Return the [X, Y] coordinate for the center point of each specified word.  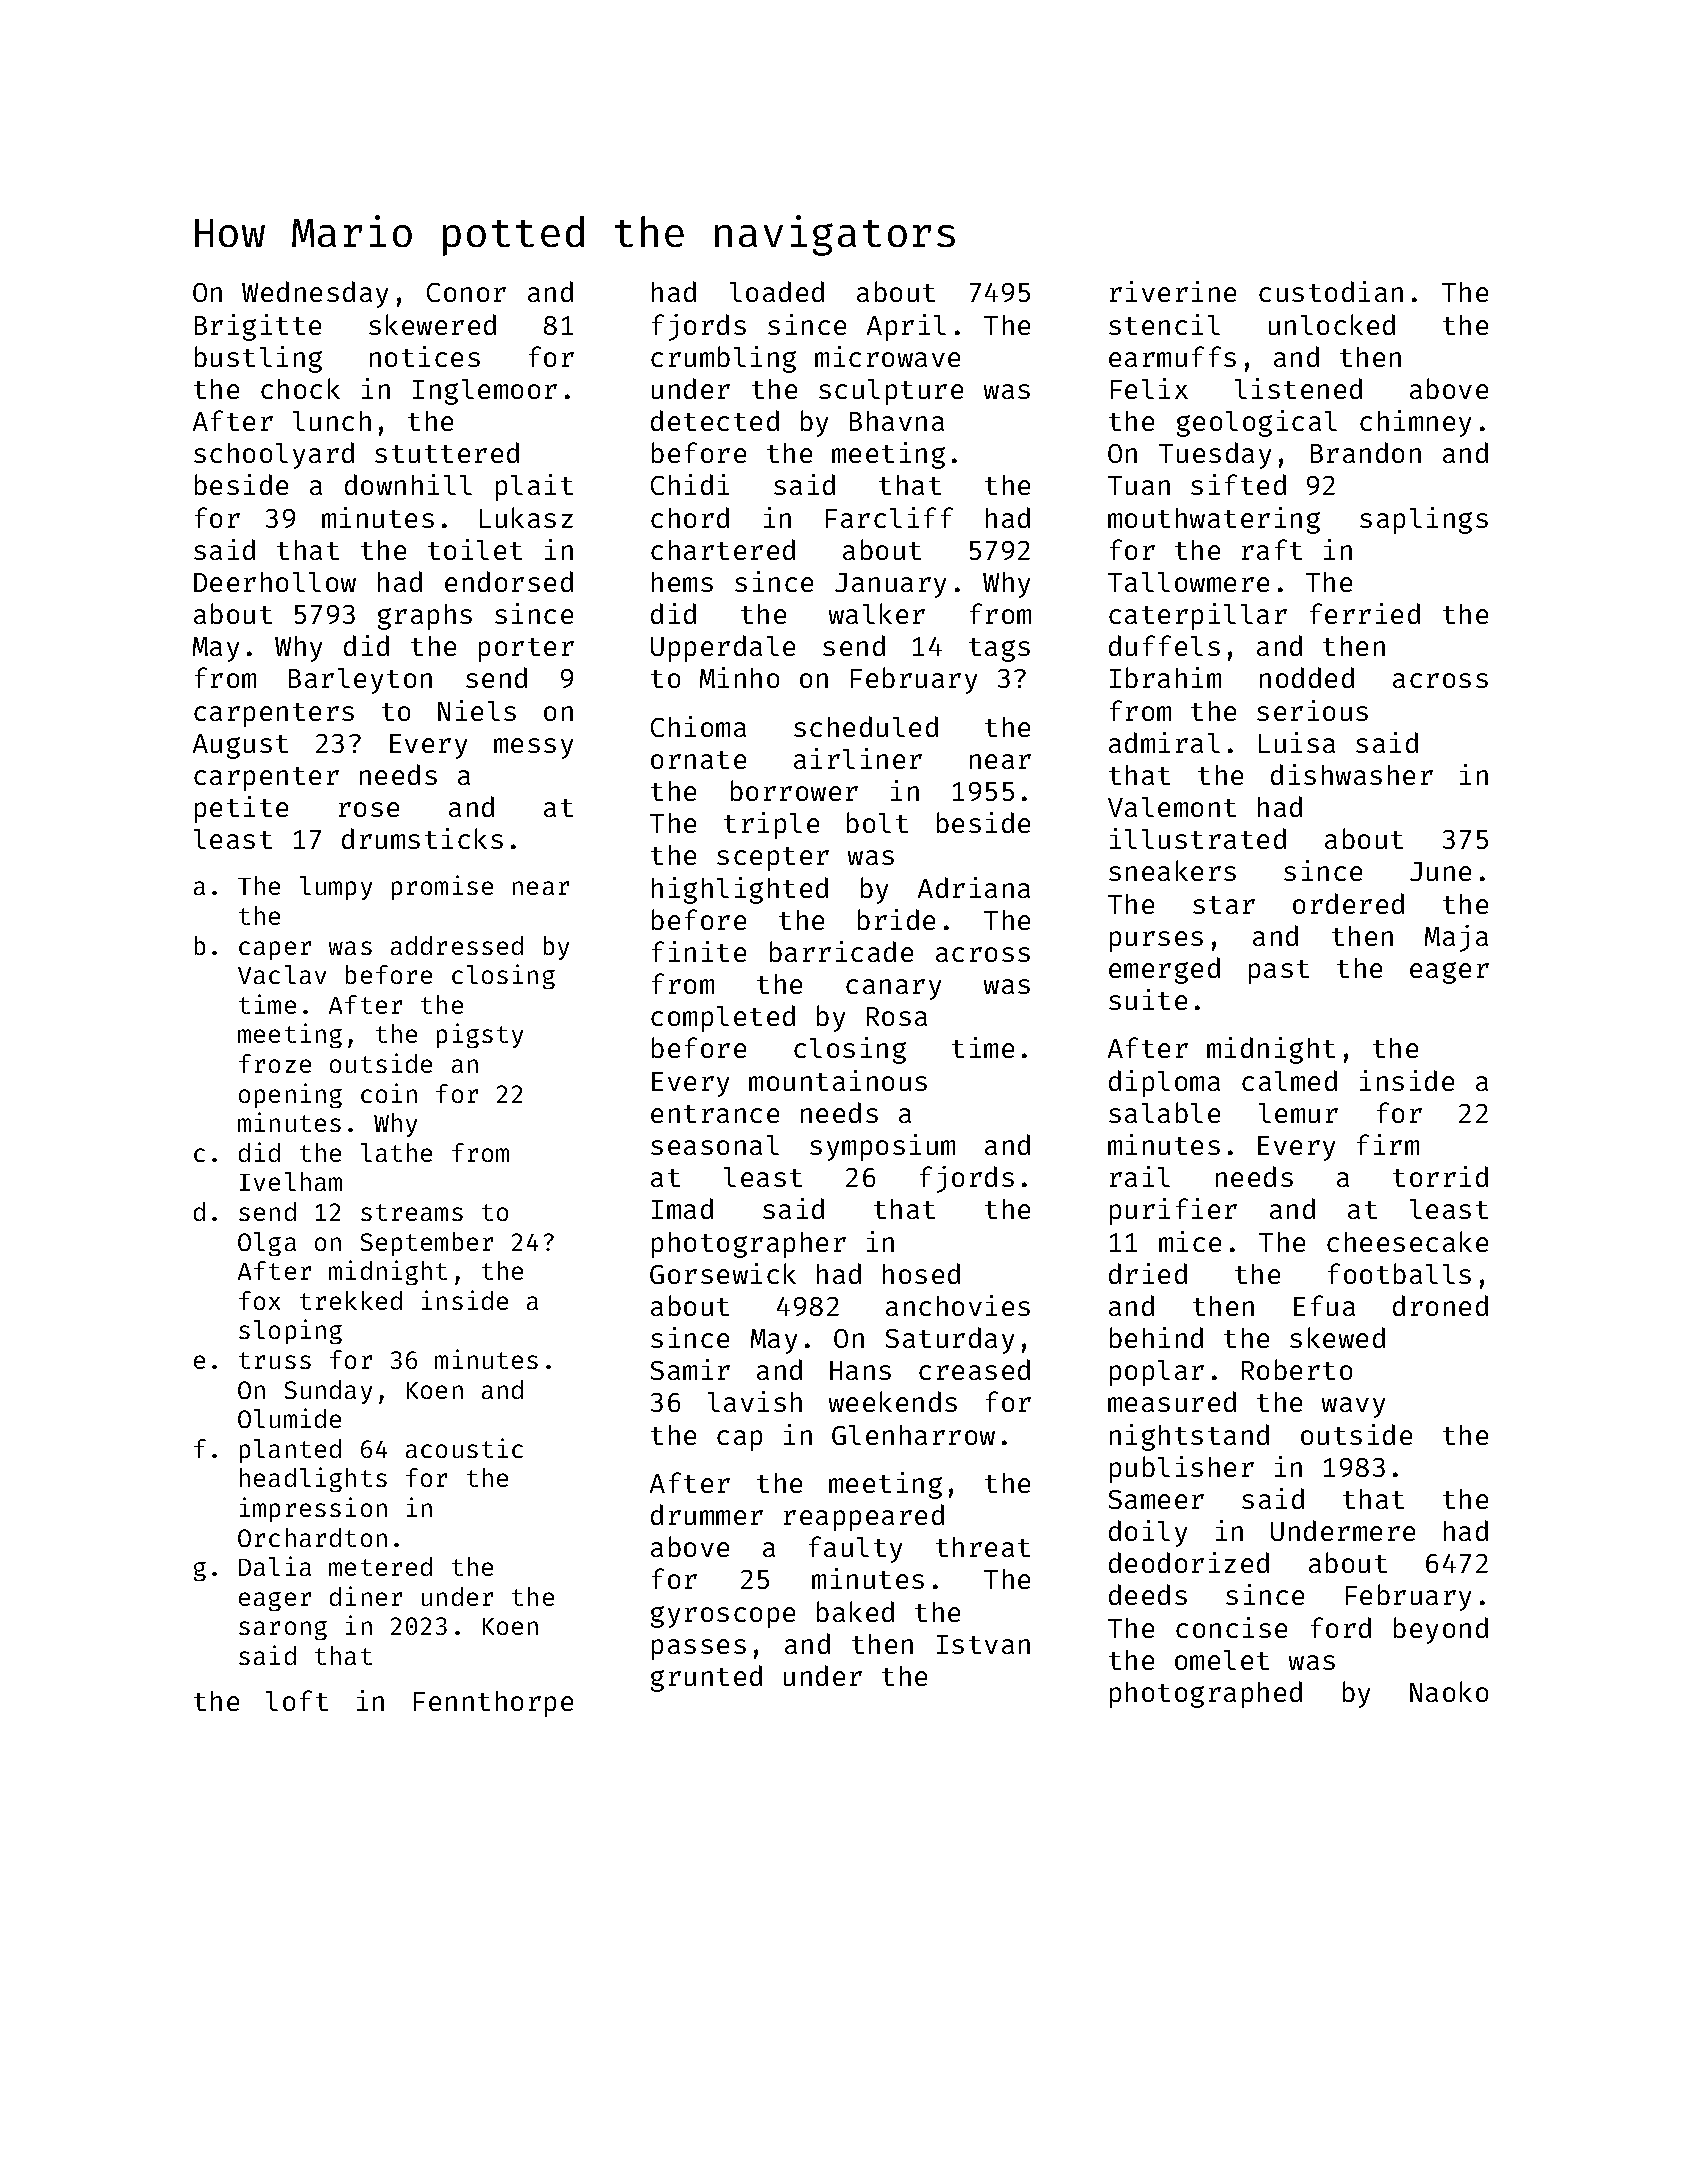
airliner [858, 758]
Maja [1456, 938]
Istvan [983, 1644]
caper [275, 950]
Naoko [1449, 1691]
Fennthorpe [493, 1704]
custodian [1331, 291]
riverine [1173, 291]
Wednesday [315, 294]
